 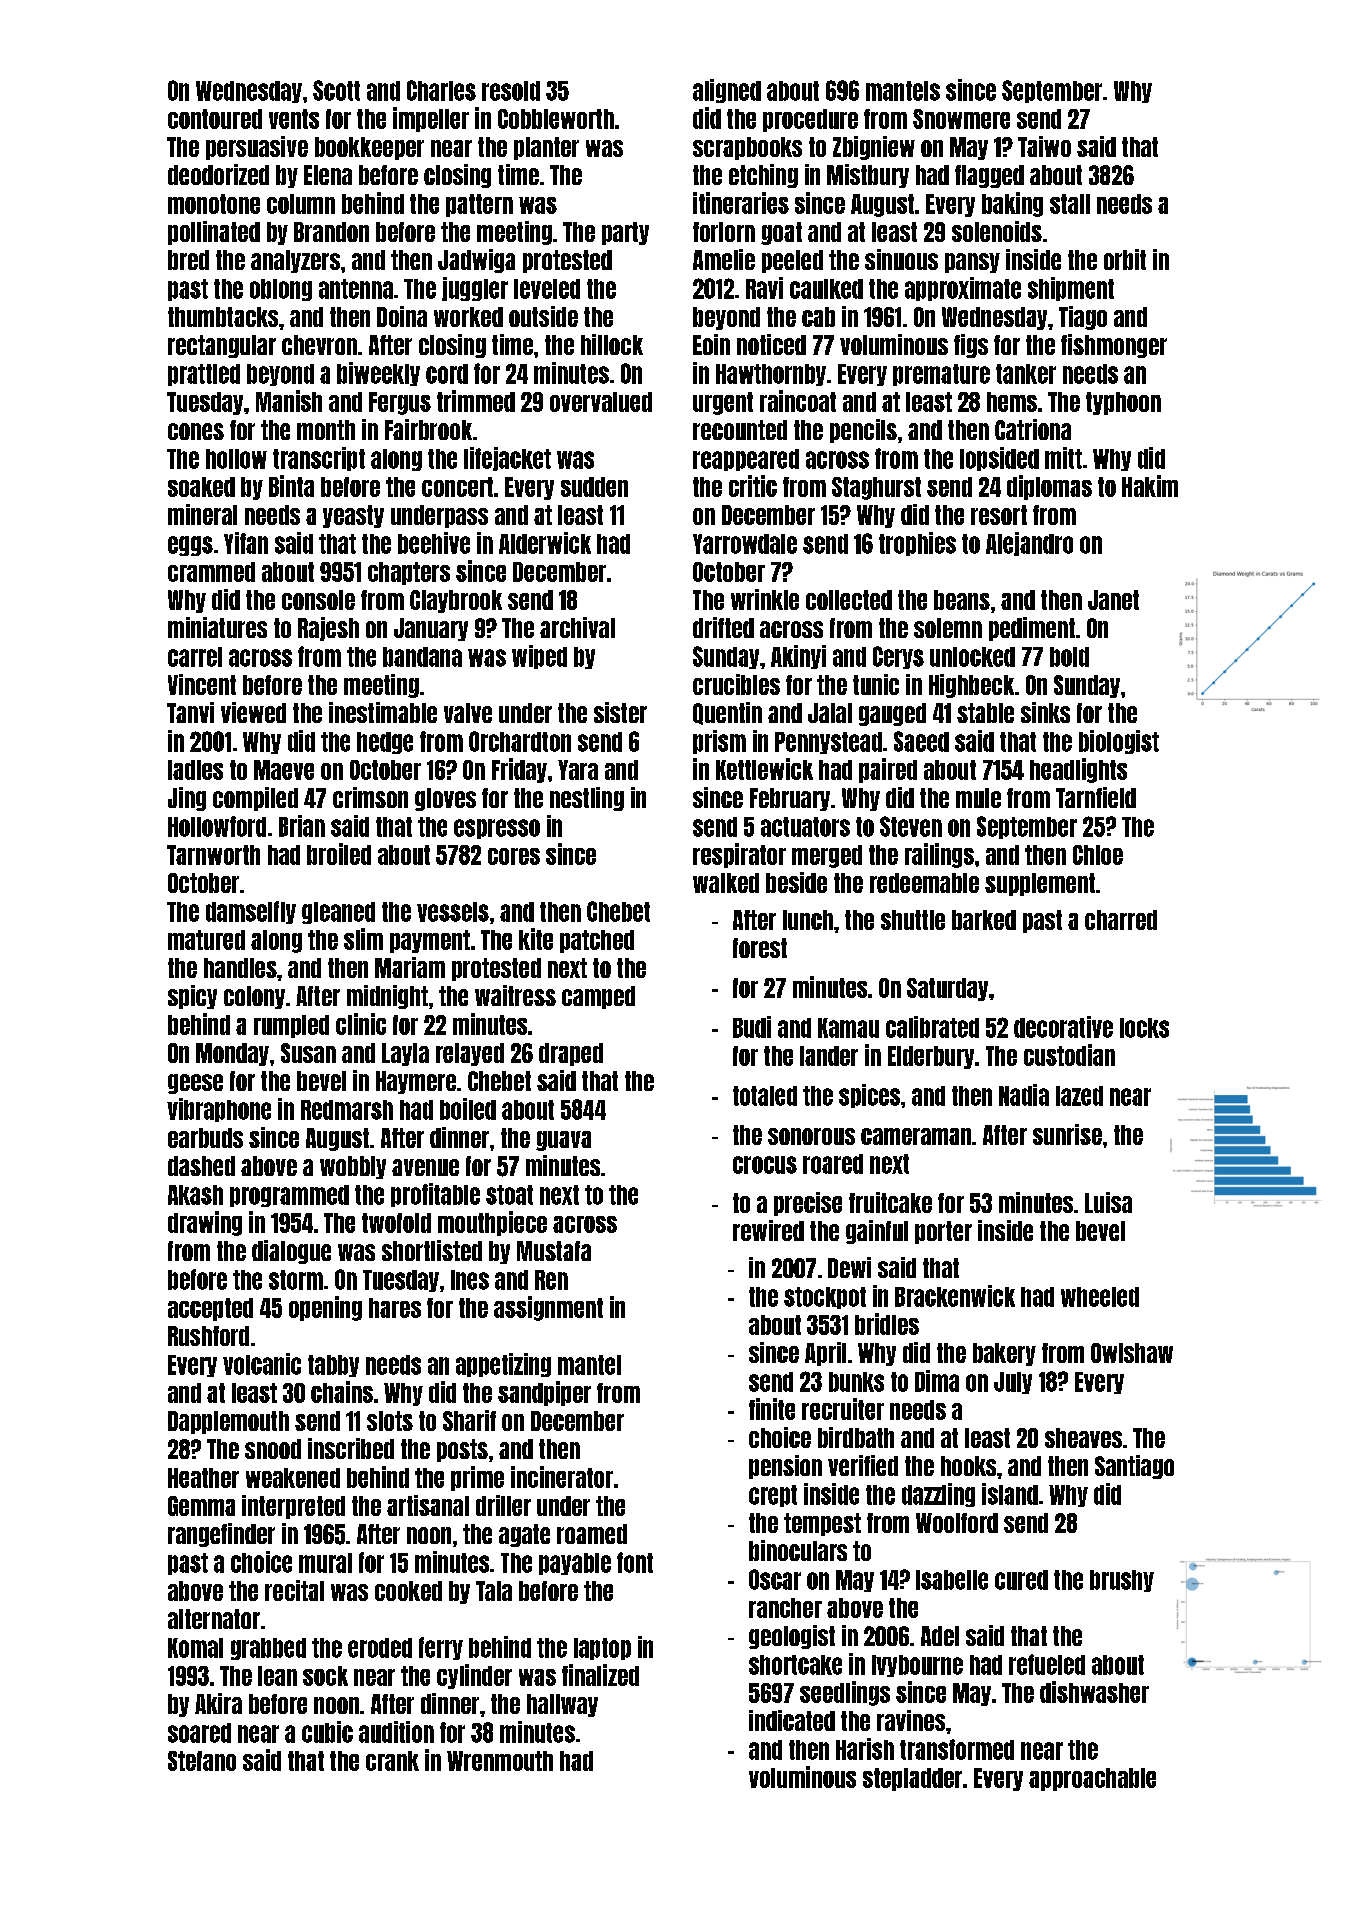 What do you see at coordinates (848, 1028) in the screenshot?
I see `Kamau` at bounding box center [848, 1028].
